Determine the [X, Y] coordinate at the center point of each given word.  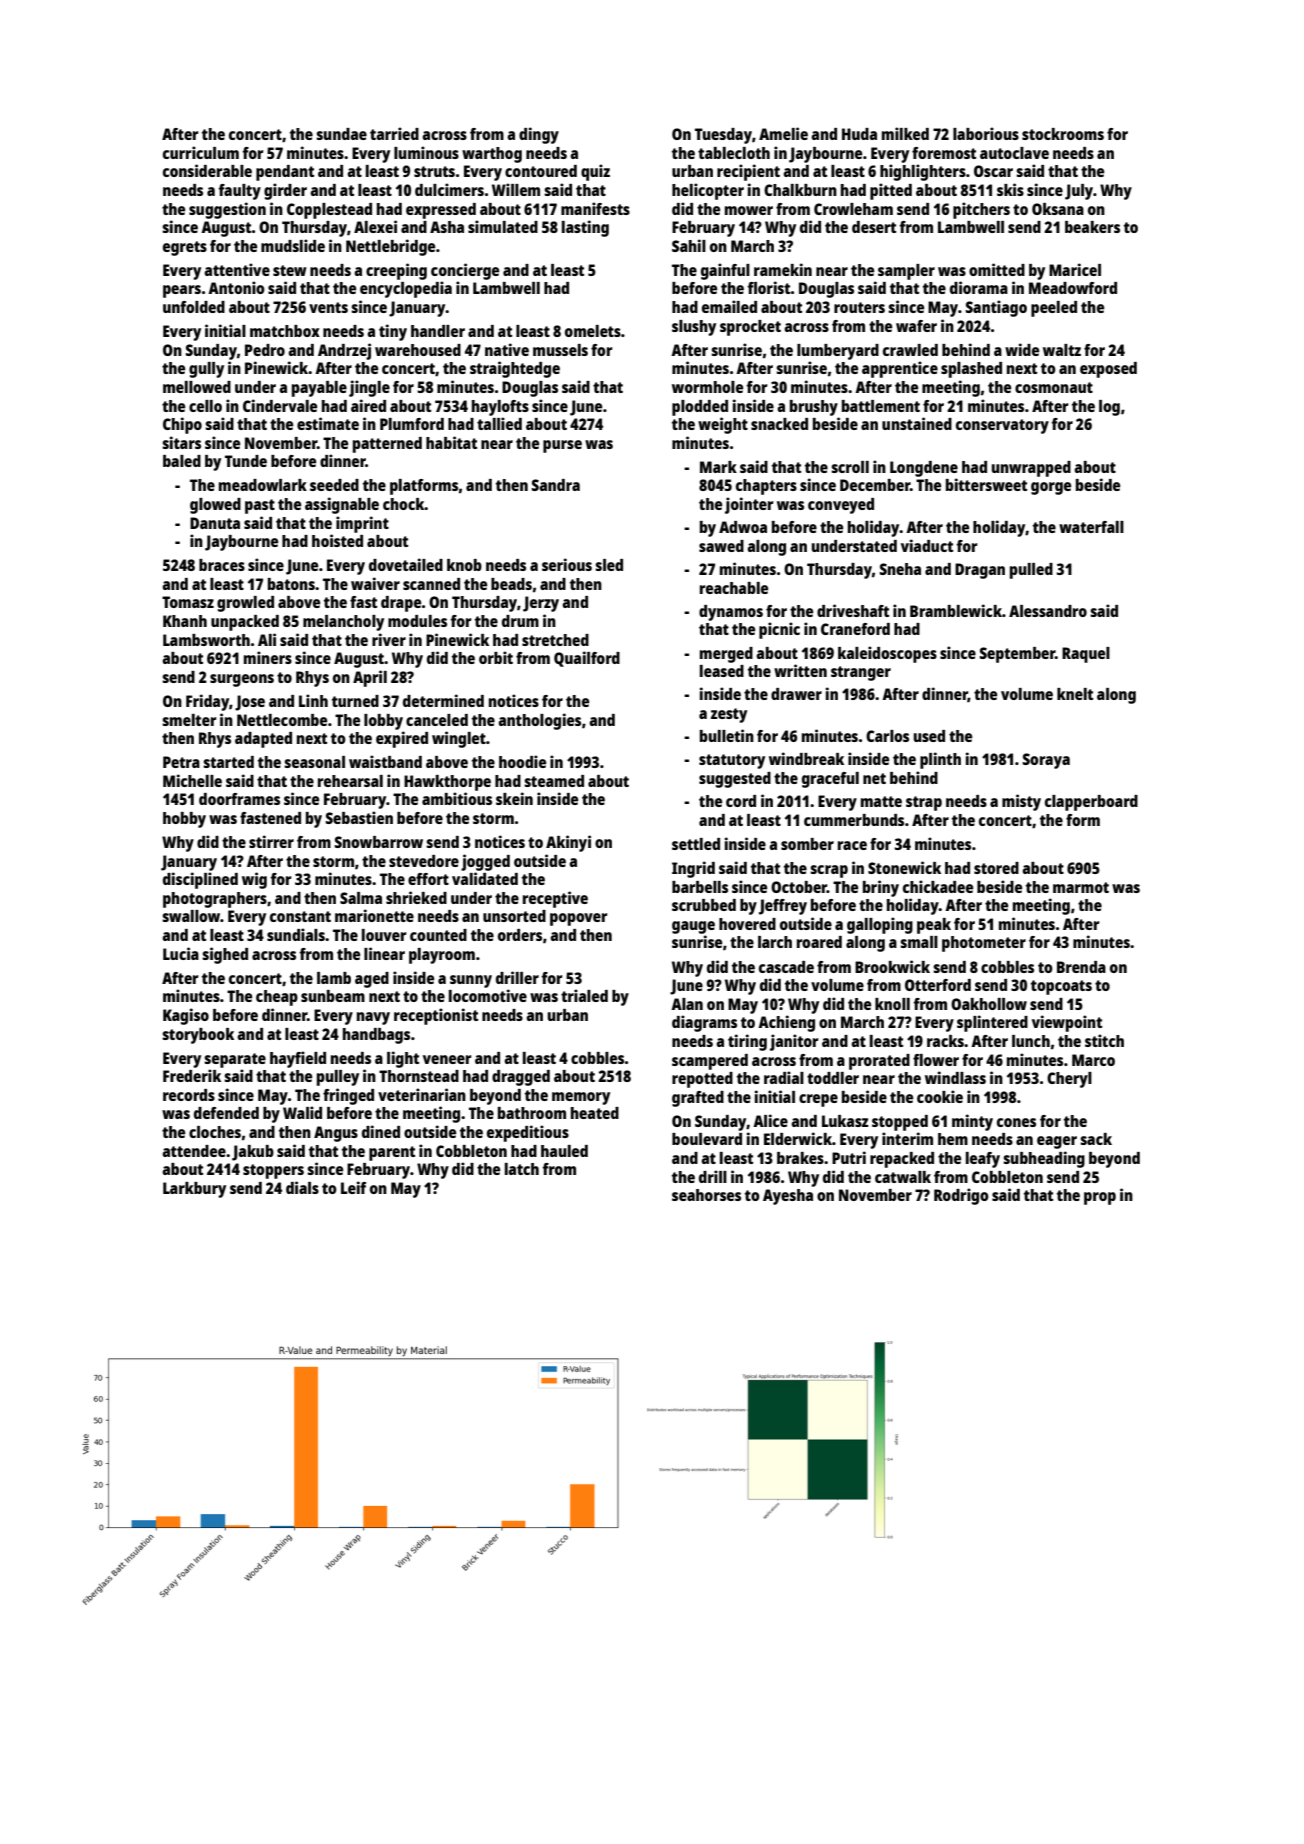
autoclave [1014, 153]
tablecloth [734, 153]
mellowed [197, 387]
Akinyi [568, 843]
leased [722, 671]
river [389, 639]
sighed [225, 955]
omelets [593, 331]
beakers [1092, 227]
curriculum [201, 152]
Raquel [1086, 655]
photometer [984, 944]
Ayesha [788, 1197]
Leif [353, 1187]
